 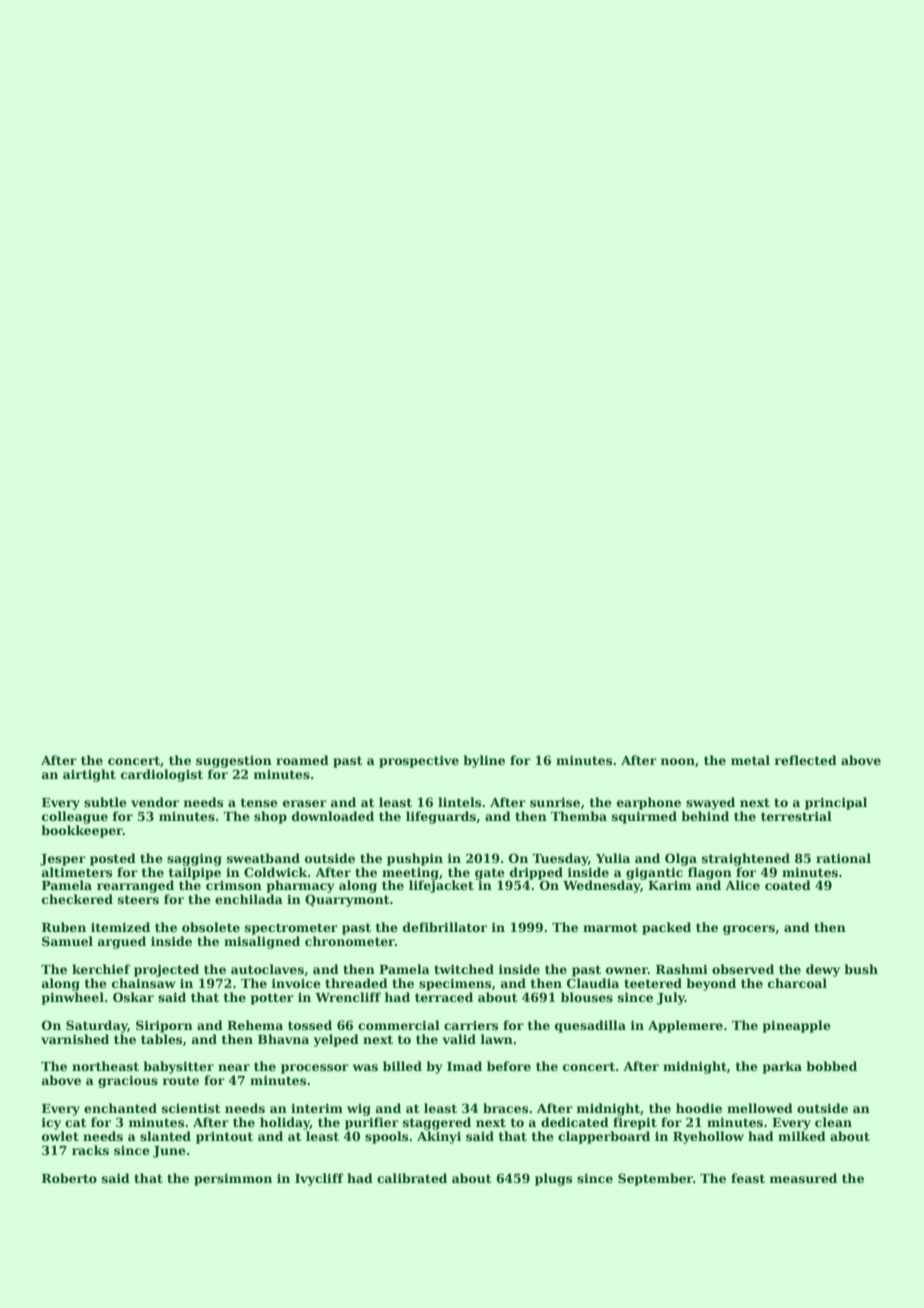 What do you see at coordinates (509, 1066) in the document?
I see `before` at bounding box center [509, 1066].
